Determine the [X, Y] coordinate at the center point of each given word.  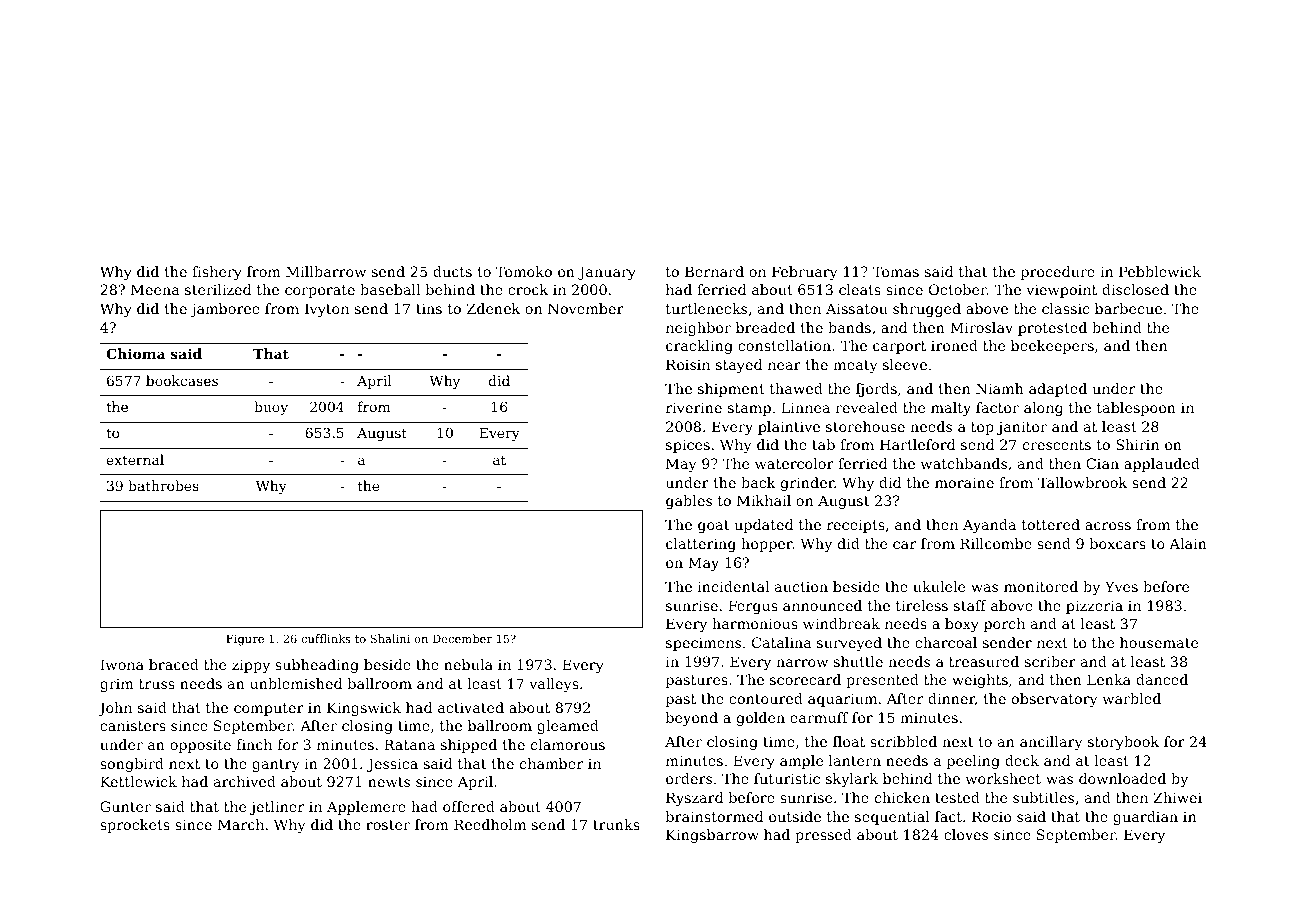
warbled [1132, 698]
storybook [1123, 743]
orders [689, 778]
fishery [217, 273]
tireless [922, 605]
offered [469, 806]
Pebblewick [1160, 271]
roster [388, 825]
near [784, 366]
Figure [245, 640]
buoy [271, 408]
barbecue [1128, 308]
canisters [133, 725]
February [805, 273]
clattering [701, 545]
